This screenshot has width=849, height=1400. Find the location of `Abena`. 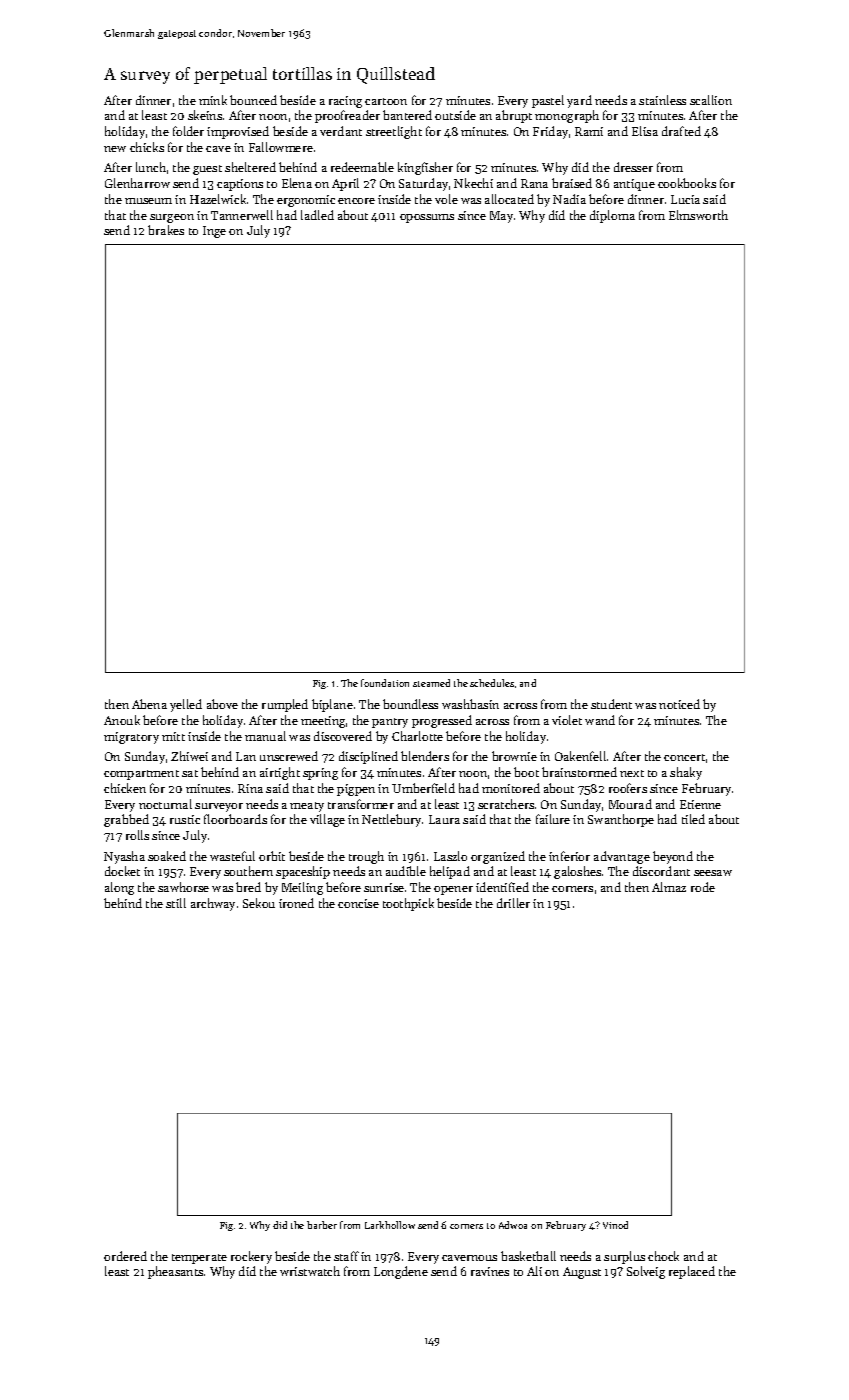

Abena is located at coordinates (149, 704).
